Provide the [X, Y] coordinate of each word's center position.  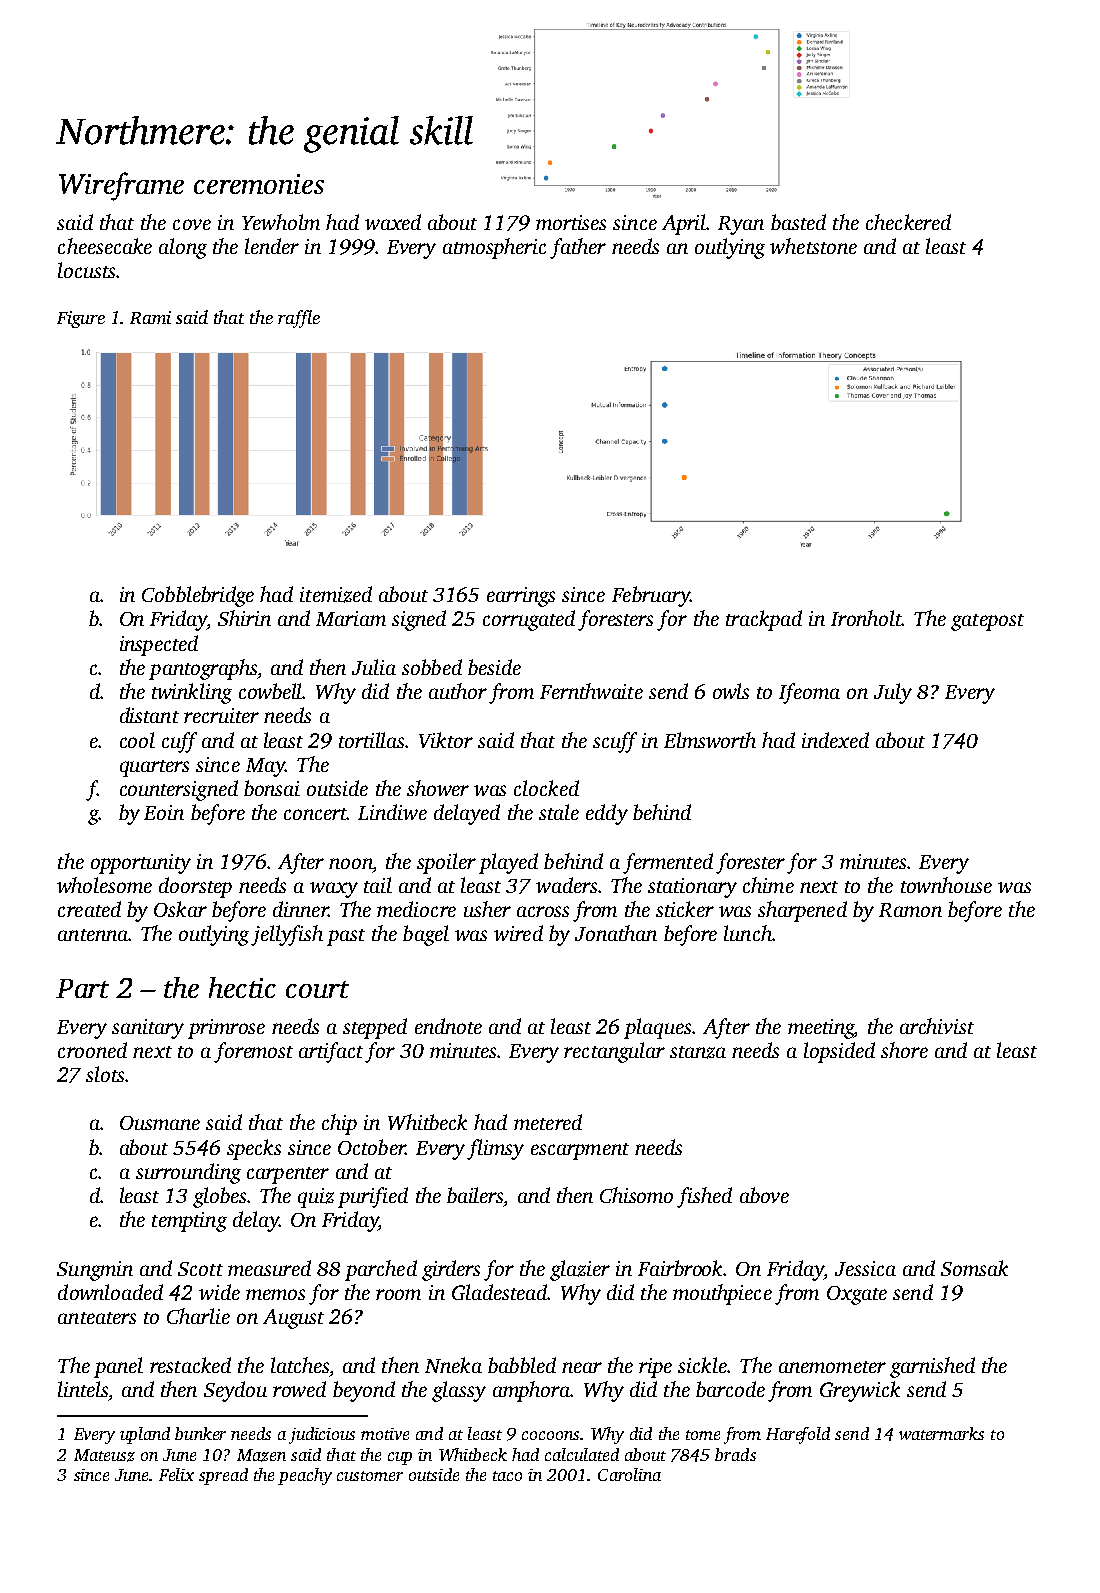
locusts [86, 270]
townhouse [946, 885]
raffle [299, 319]
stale [559, 812]
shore [904, 1050]
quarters [154, 768]
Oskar [180, 909]
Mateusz [104, 1455]
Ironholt [866, 618]
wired [518, 933]
